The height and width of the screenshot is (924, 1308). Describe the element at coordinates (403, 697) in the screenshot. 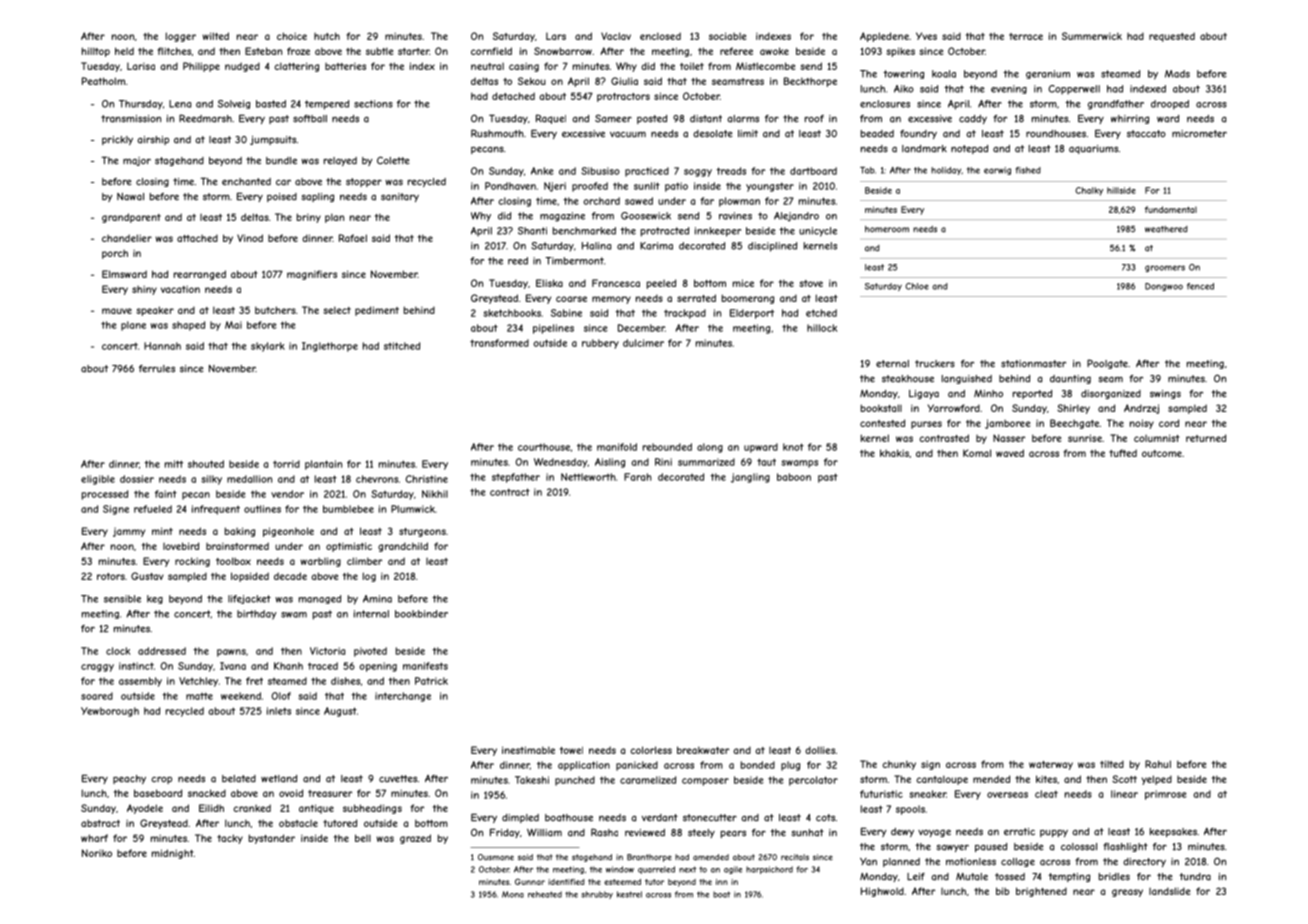

I see `interchange` at that location.
